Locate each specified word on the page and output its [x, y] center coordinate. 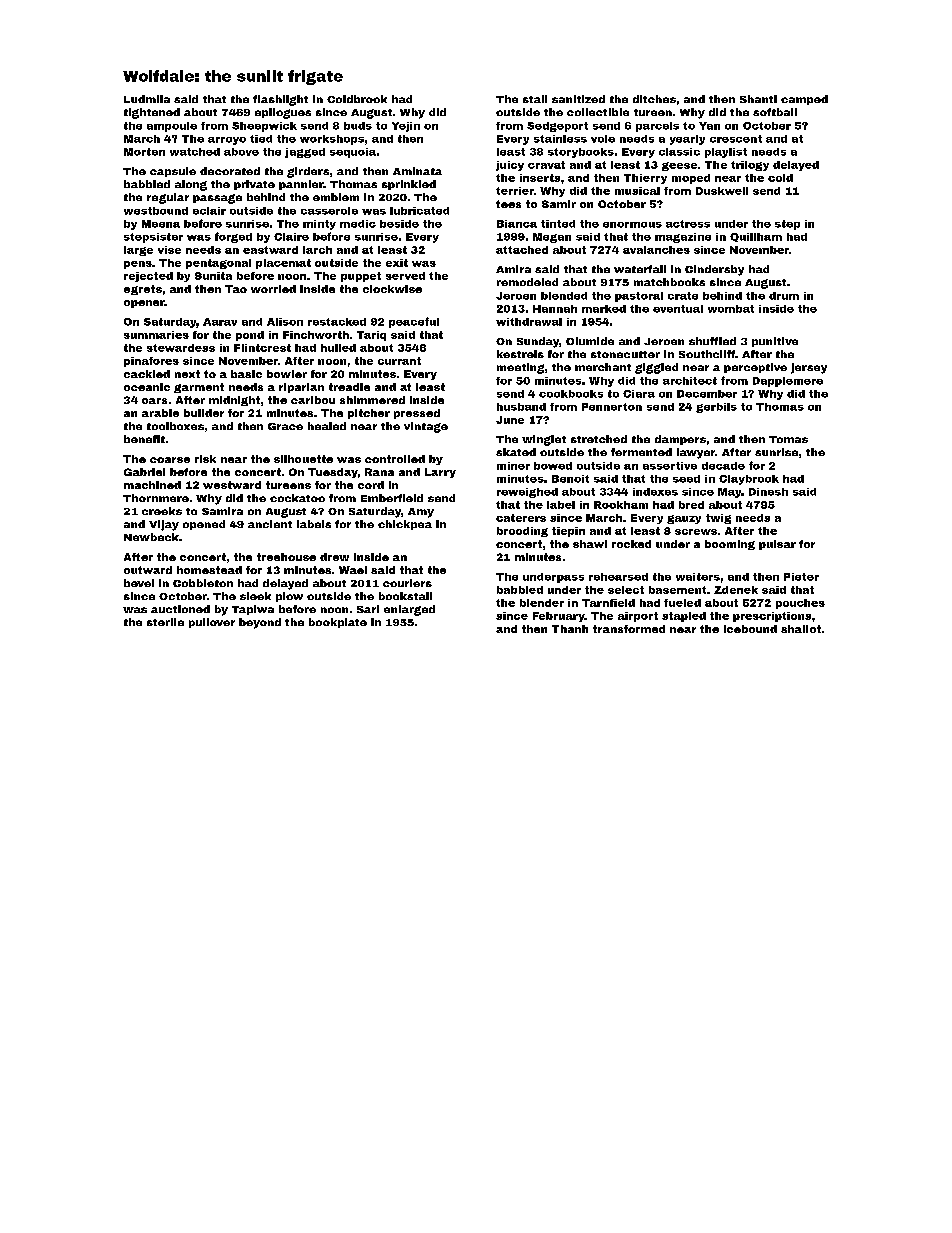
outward [148, 570]
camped [804, 100]
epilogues [283, 113]
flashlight [280, 100]
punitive [775, 342]
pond [250, 336]
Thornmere [156, 498]
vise [169, 250]
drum [784, 296]
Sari [368, 609]
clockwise [392, 289]
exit [397, 263]
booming [730, 545]
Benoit [570, 479]
